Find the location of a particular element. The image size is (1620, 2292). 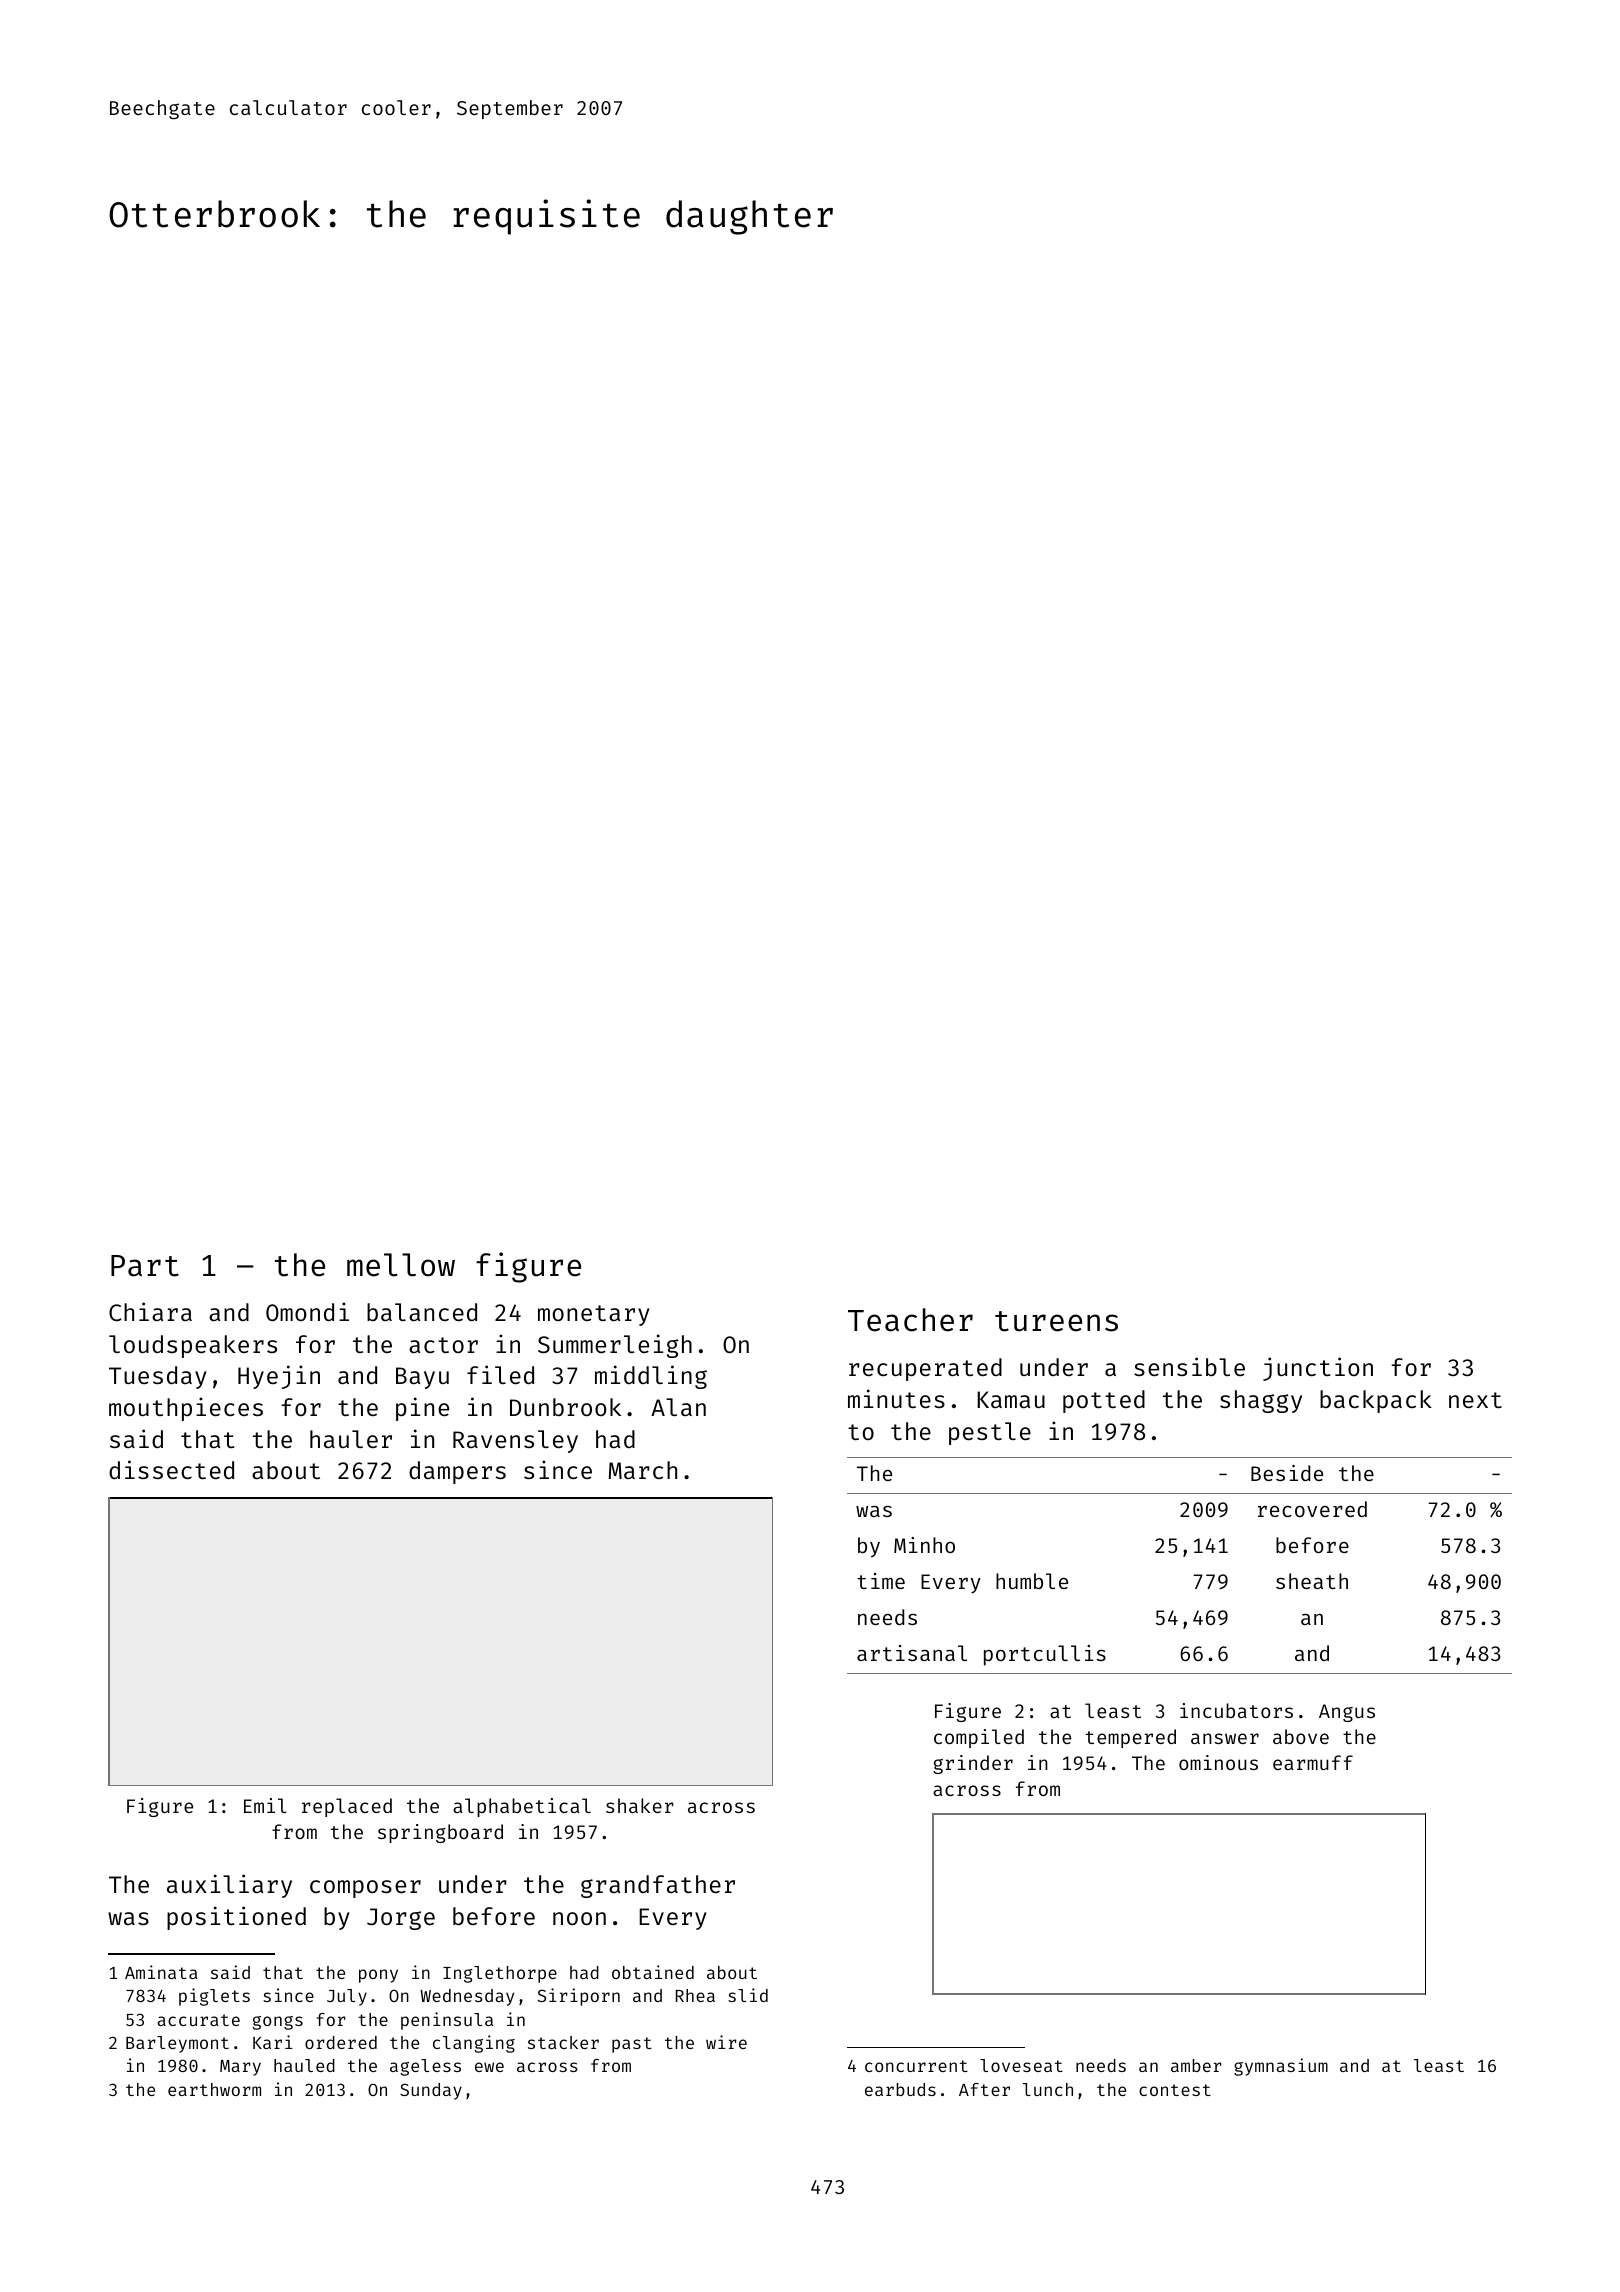

contest is located at coordinates (1175, 2090).
